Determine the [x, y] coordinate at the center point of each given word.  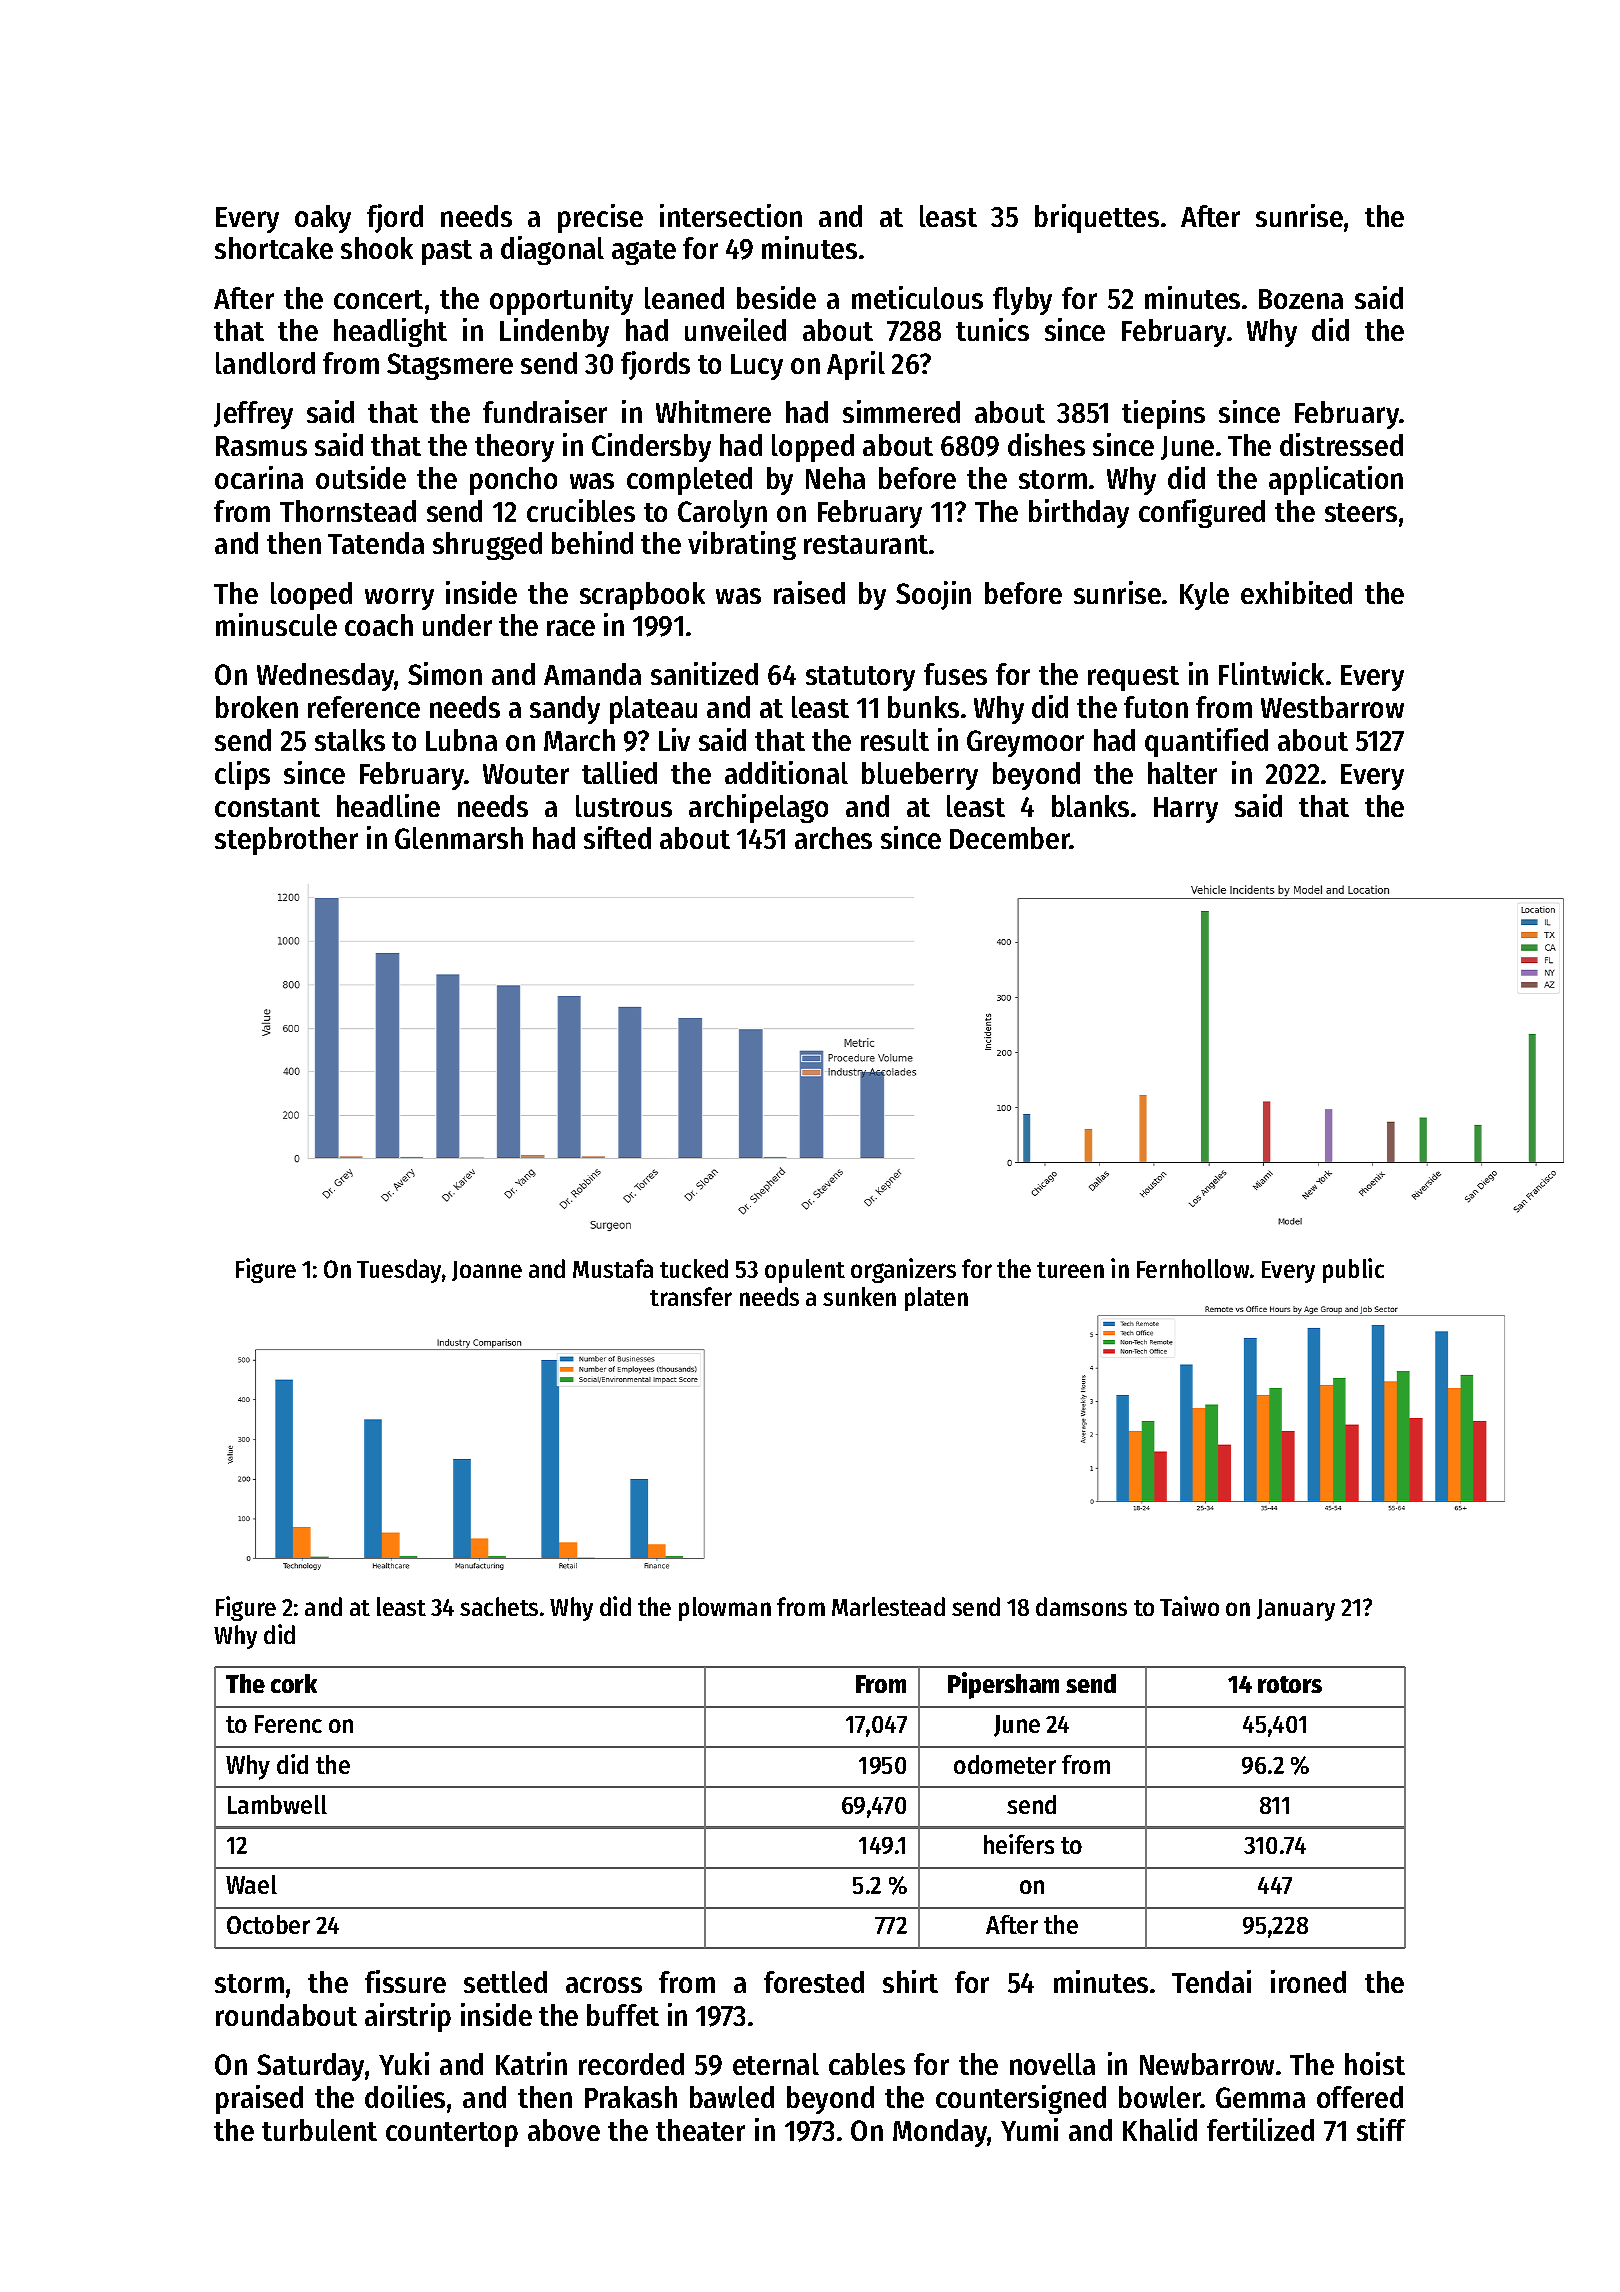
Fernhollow [1193, 1268]
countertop [452, 2134]
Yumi [1029, 2129]
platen [936, 1299]
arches [833, 838]
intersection [731, 215]
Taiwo [1189, 1606]
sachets [499, 1606]
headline [388, 805]
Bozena [1301, 299]
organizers [903, 1270]
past [447, 252]
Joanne [487, 1271]
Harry [1186, 810]
